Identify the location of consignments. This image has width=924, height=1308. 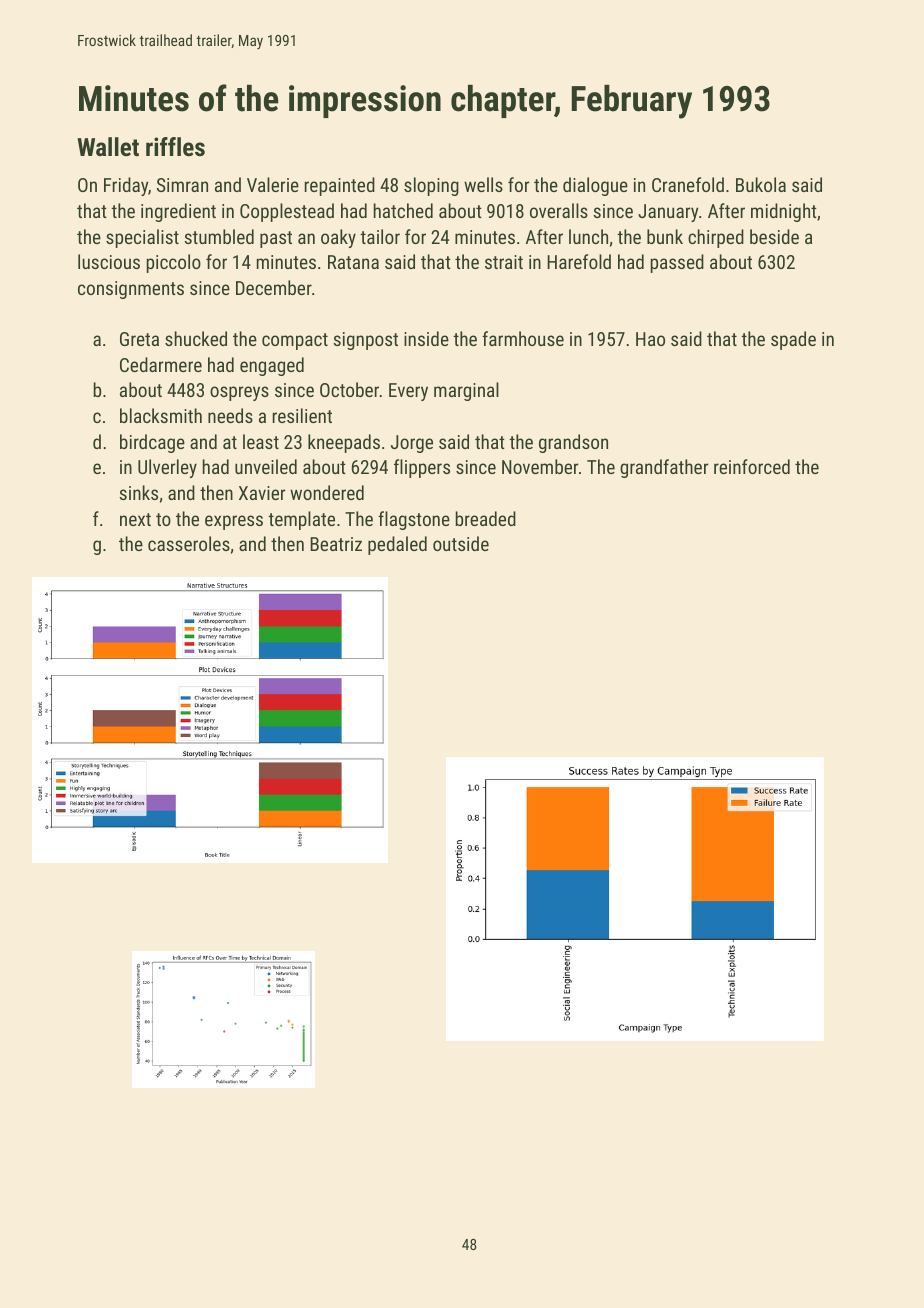
(131, 290).
